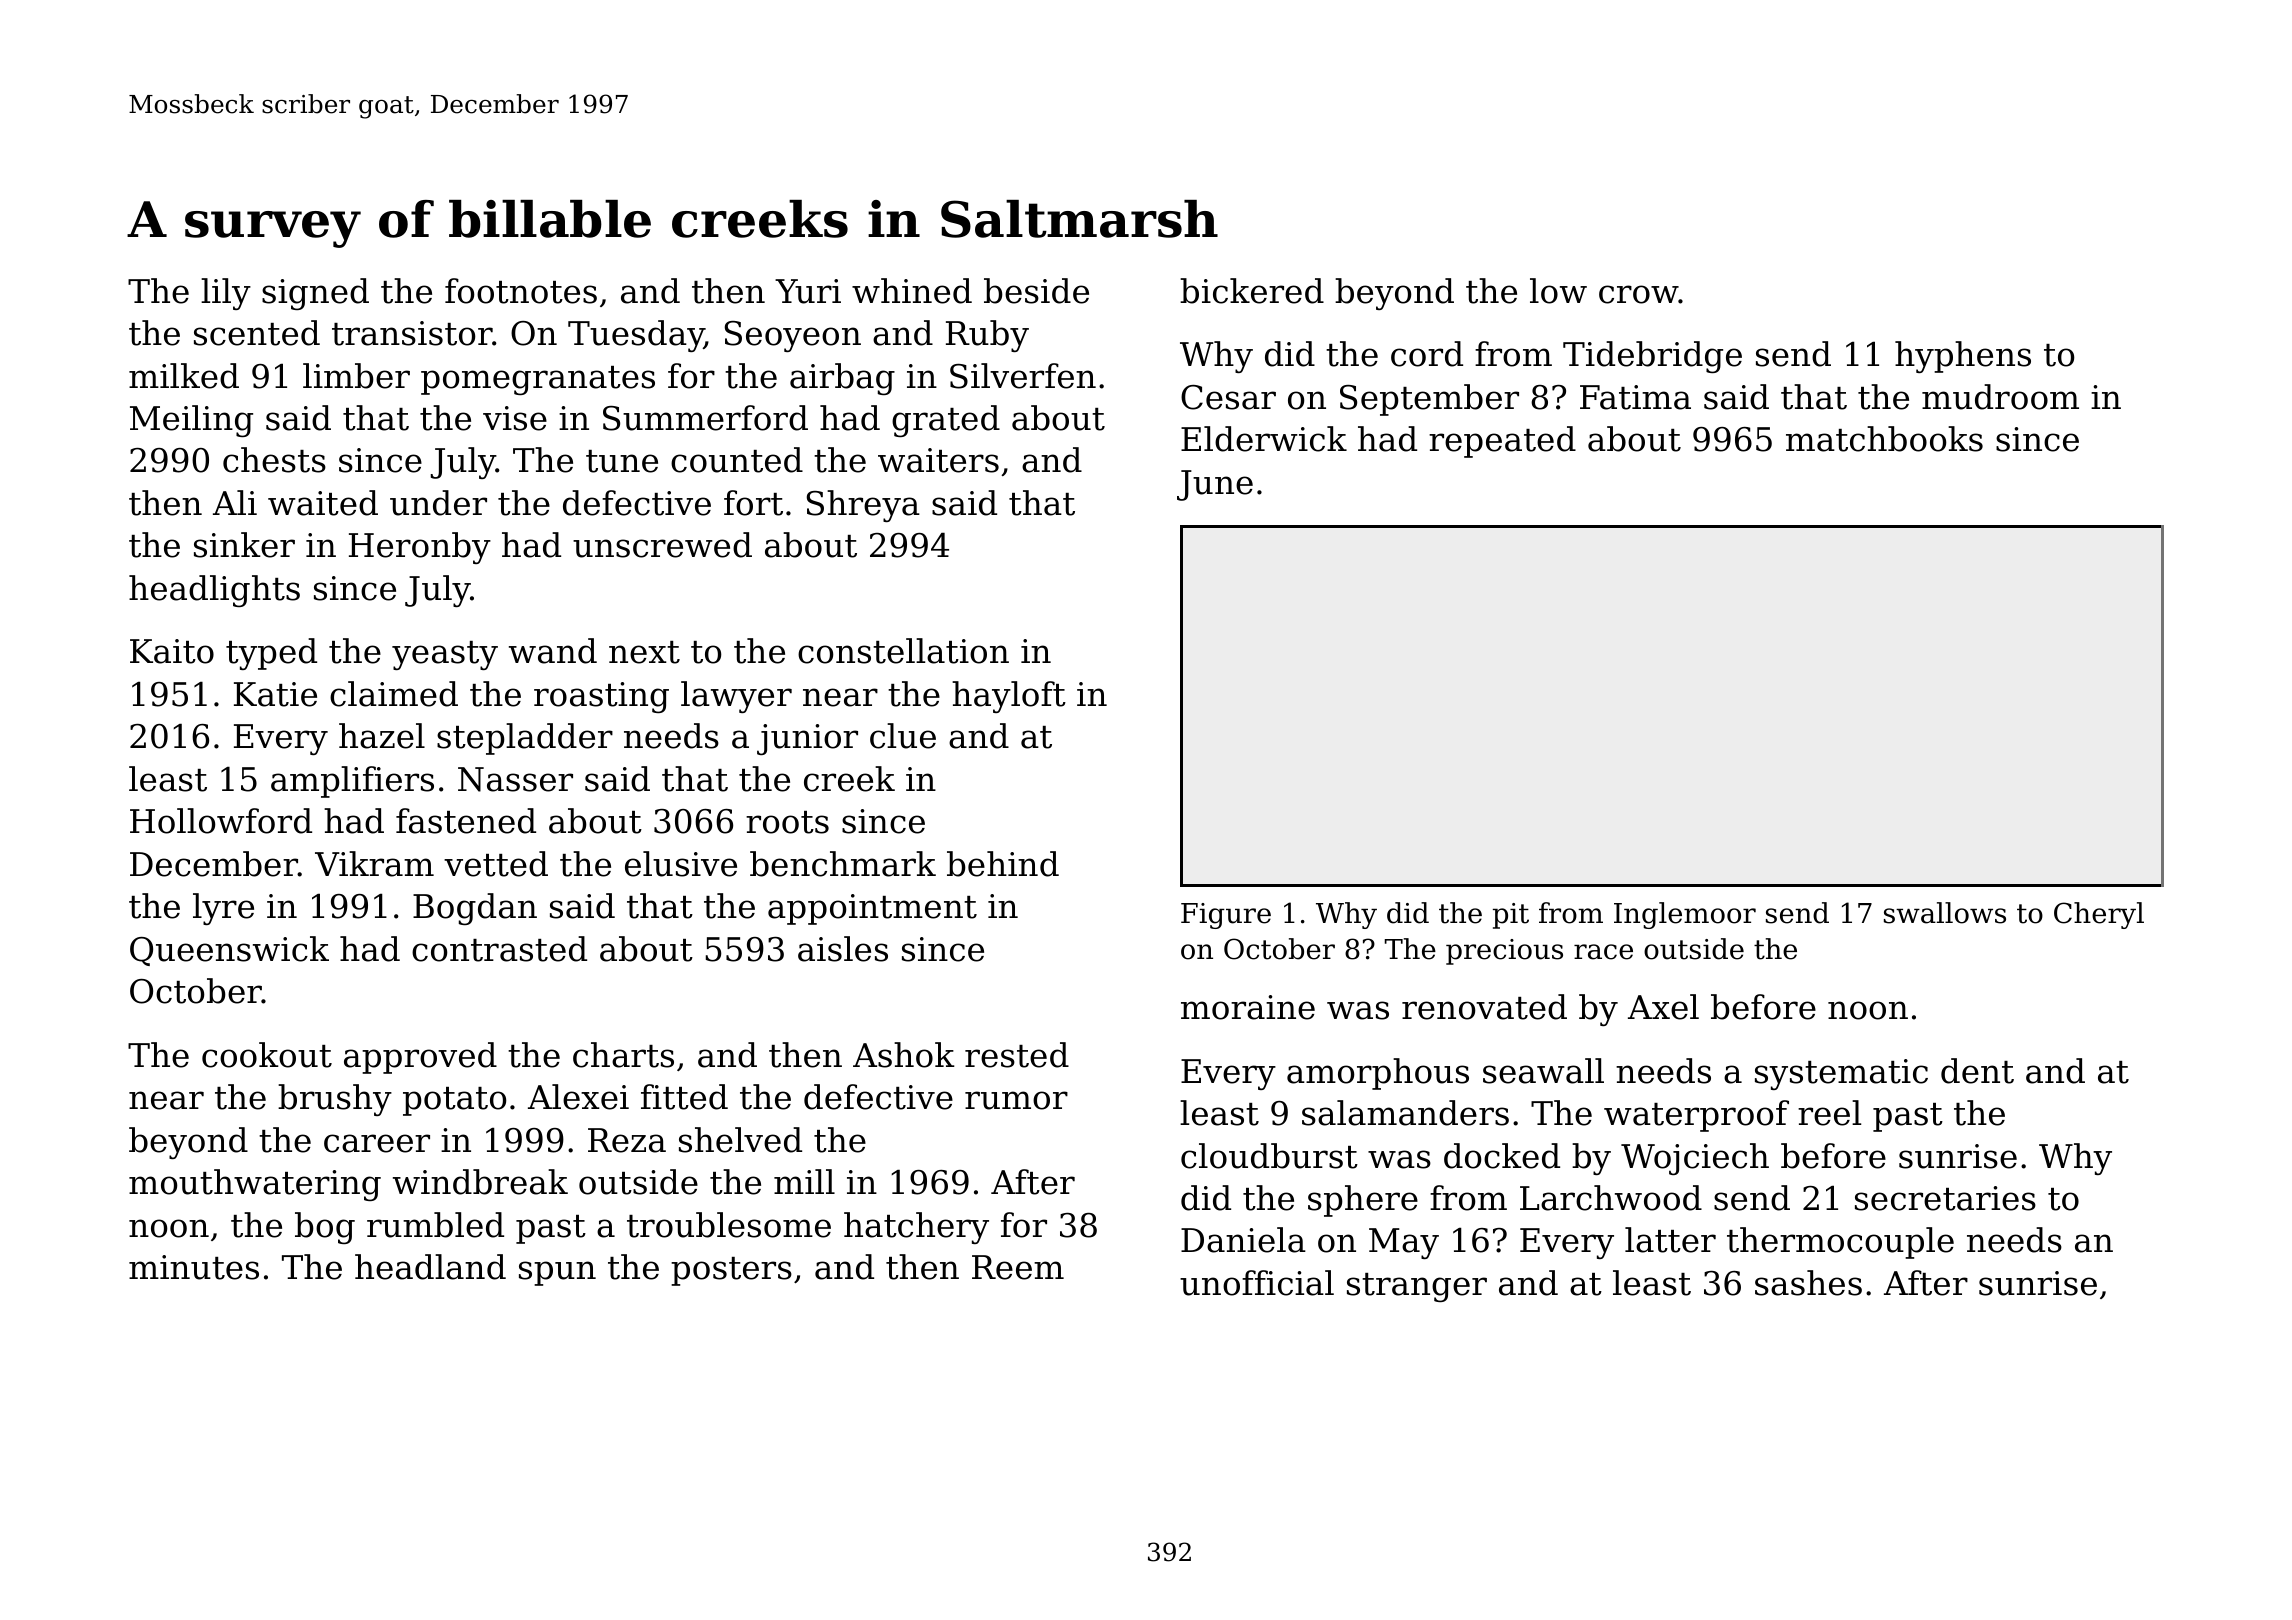 This page has height=1620, width=2292. What do you see at coordinates (1016, 1100) in the page?
I see `rumor` at bounding box center [1016, 1100].
